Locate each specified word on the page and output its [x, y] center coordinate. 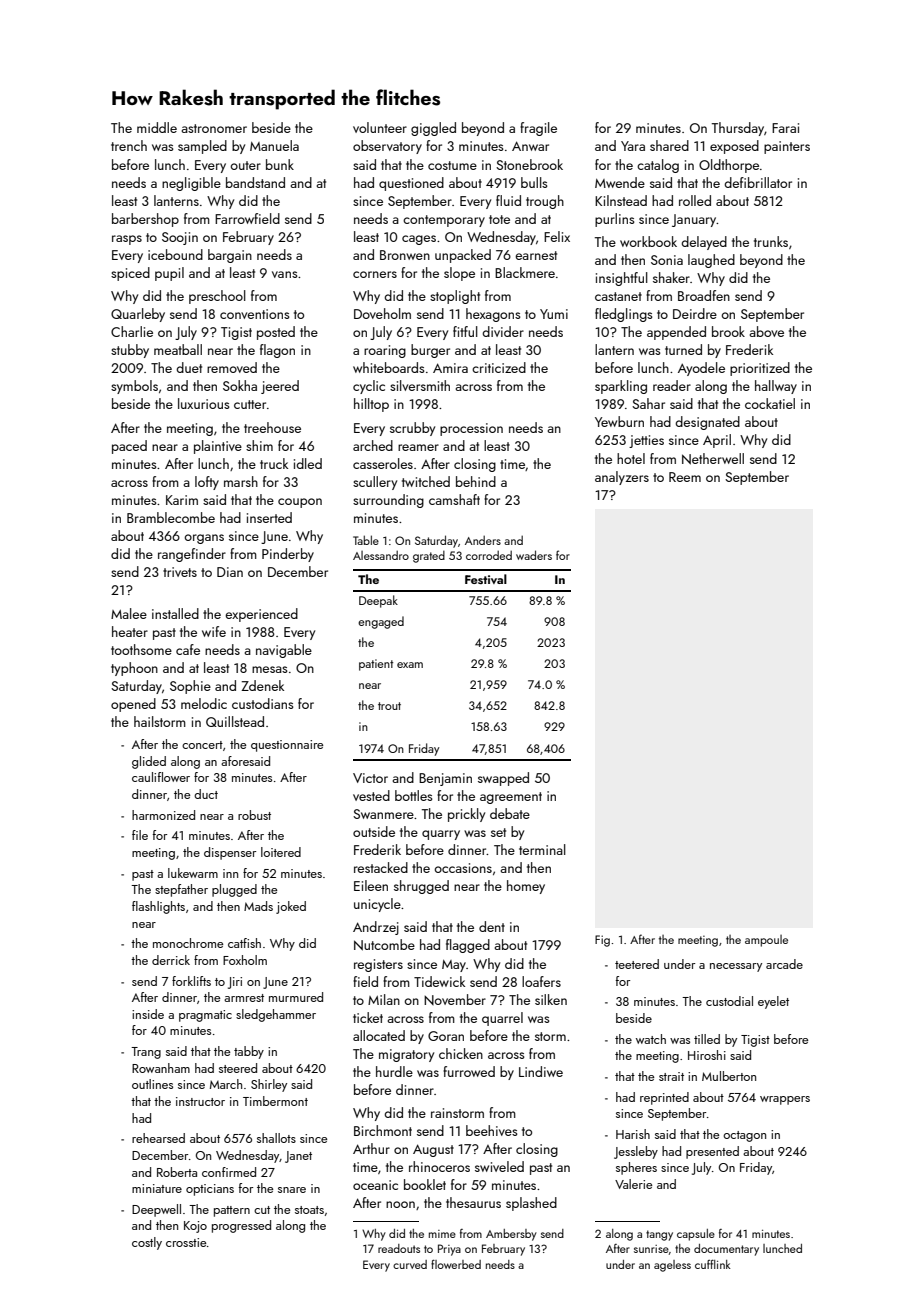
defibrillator [758, 182]
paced [129, 447]
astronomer [214, 128]
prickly [466, 815]
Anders [483, 540]
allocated [379, 1035]
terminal [542, 849]
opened [133, 705]
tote [499, 219]
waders [534, 555]
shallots [276, 1138]
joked [291, 907]
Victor [370, 778]
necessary [736, 967]
